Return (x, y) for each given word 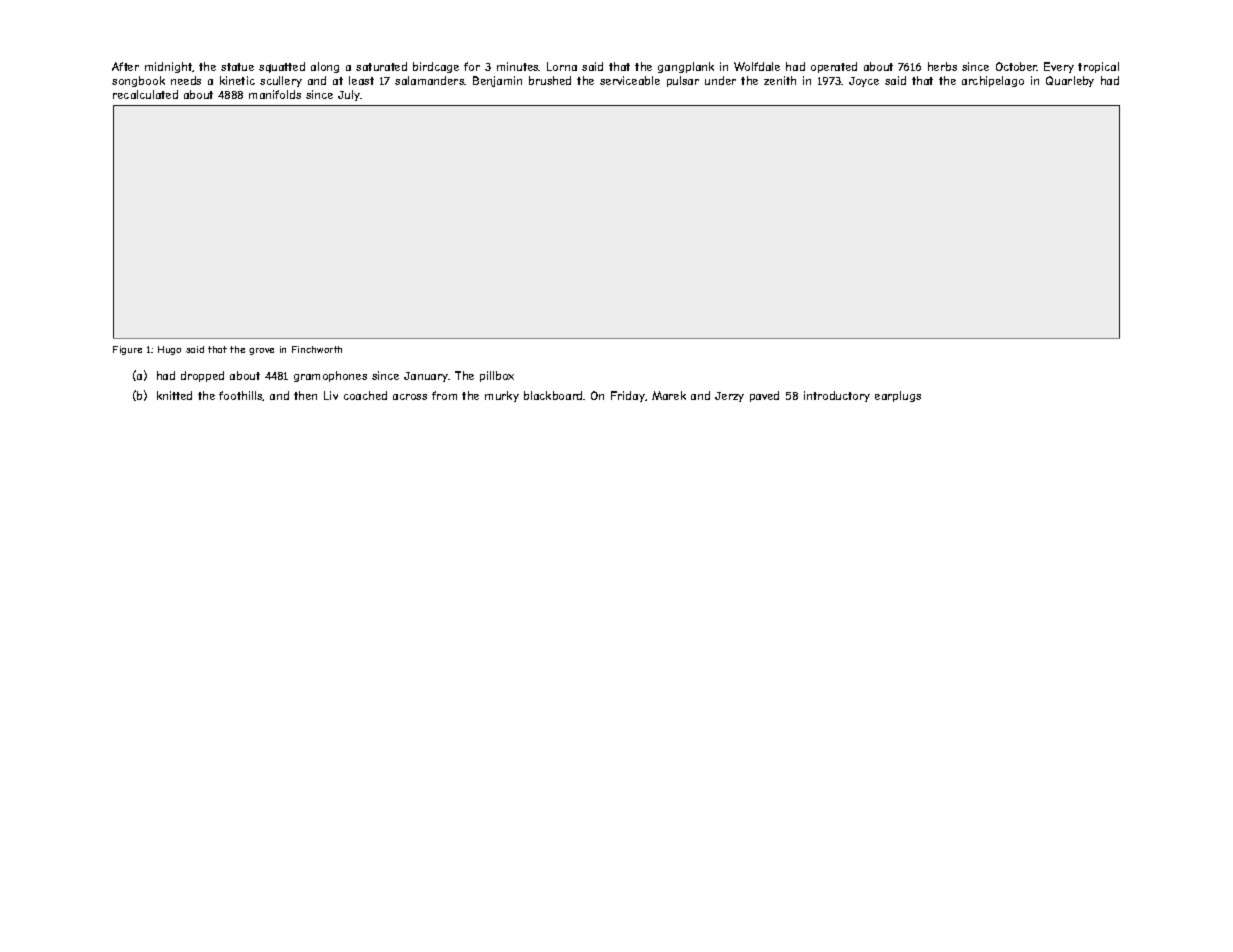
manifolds (275, 94)
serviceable (630, 80)
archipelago (993, 81)
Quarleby (1070, 81)
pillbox (497, 376)
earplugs (898, 396)
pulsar (683, 81)
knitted (174, 395)
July (349, 95)
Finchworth (317, 349)
